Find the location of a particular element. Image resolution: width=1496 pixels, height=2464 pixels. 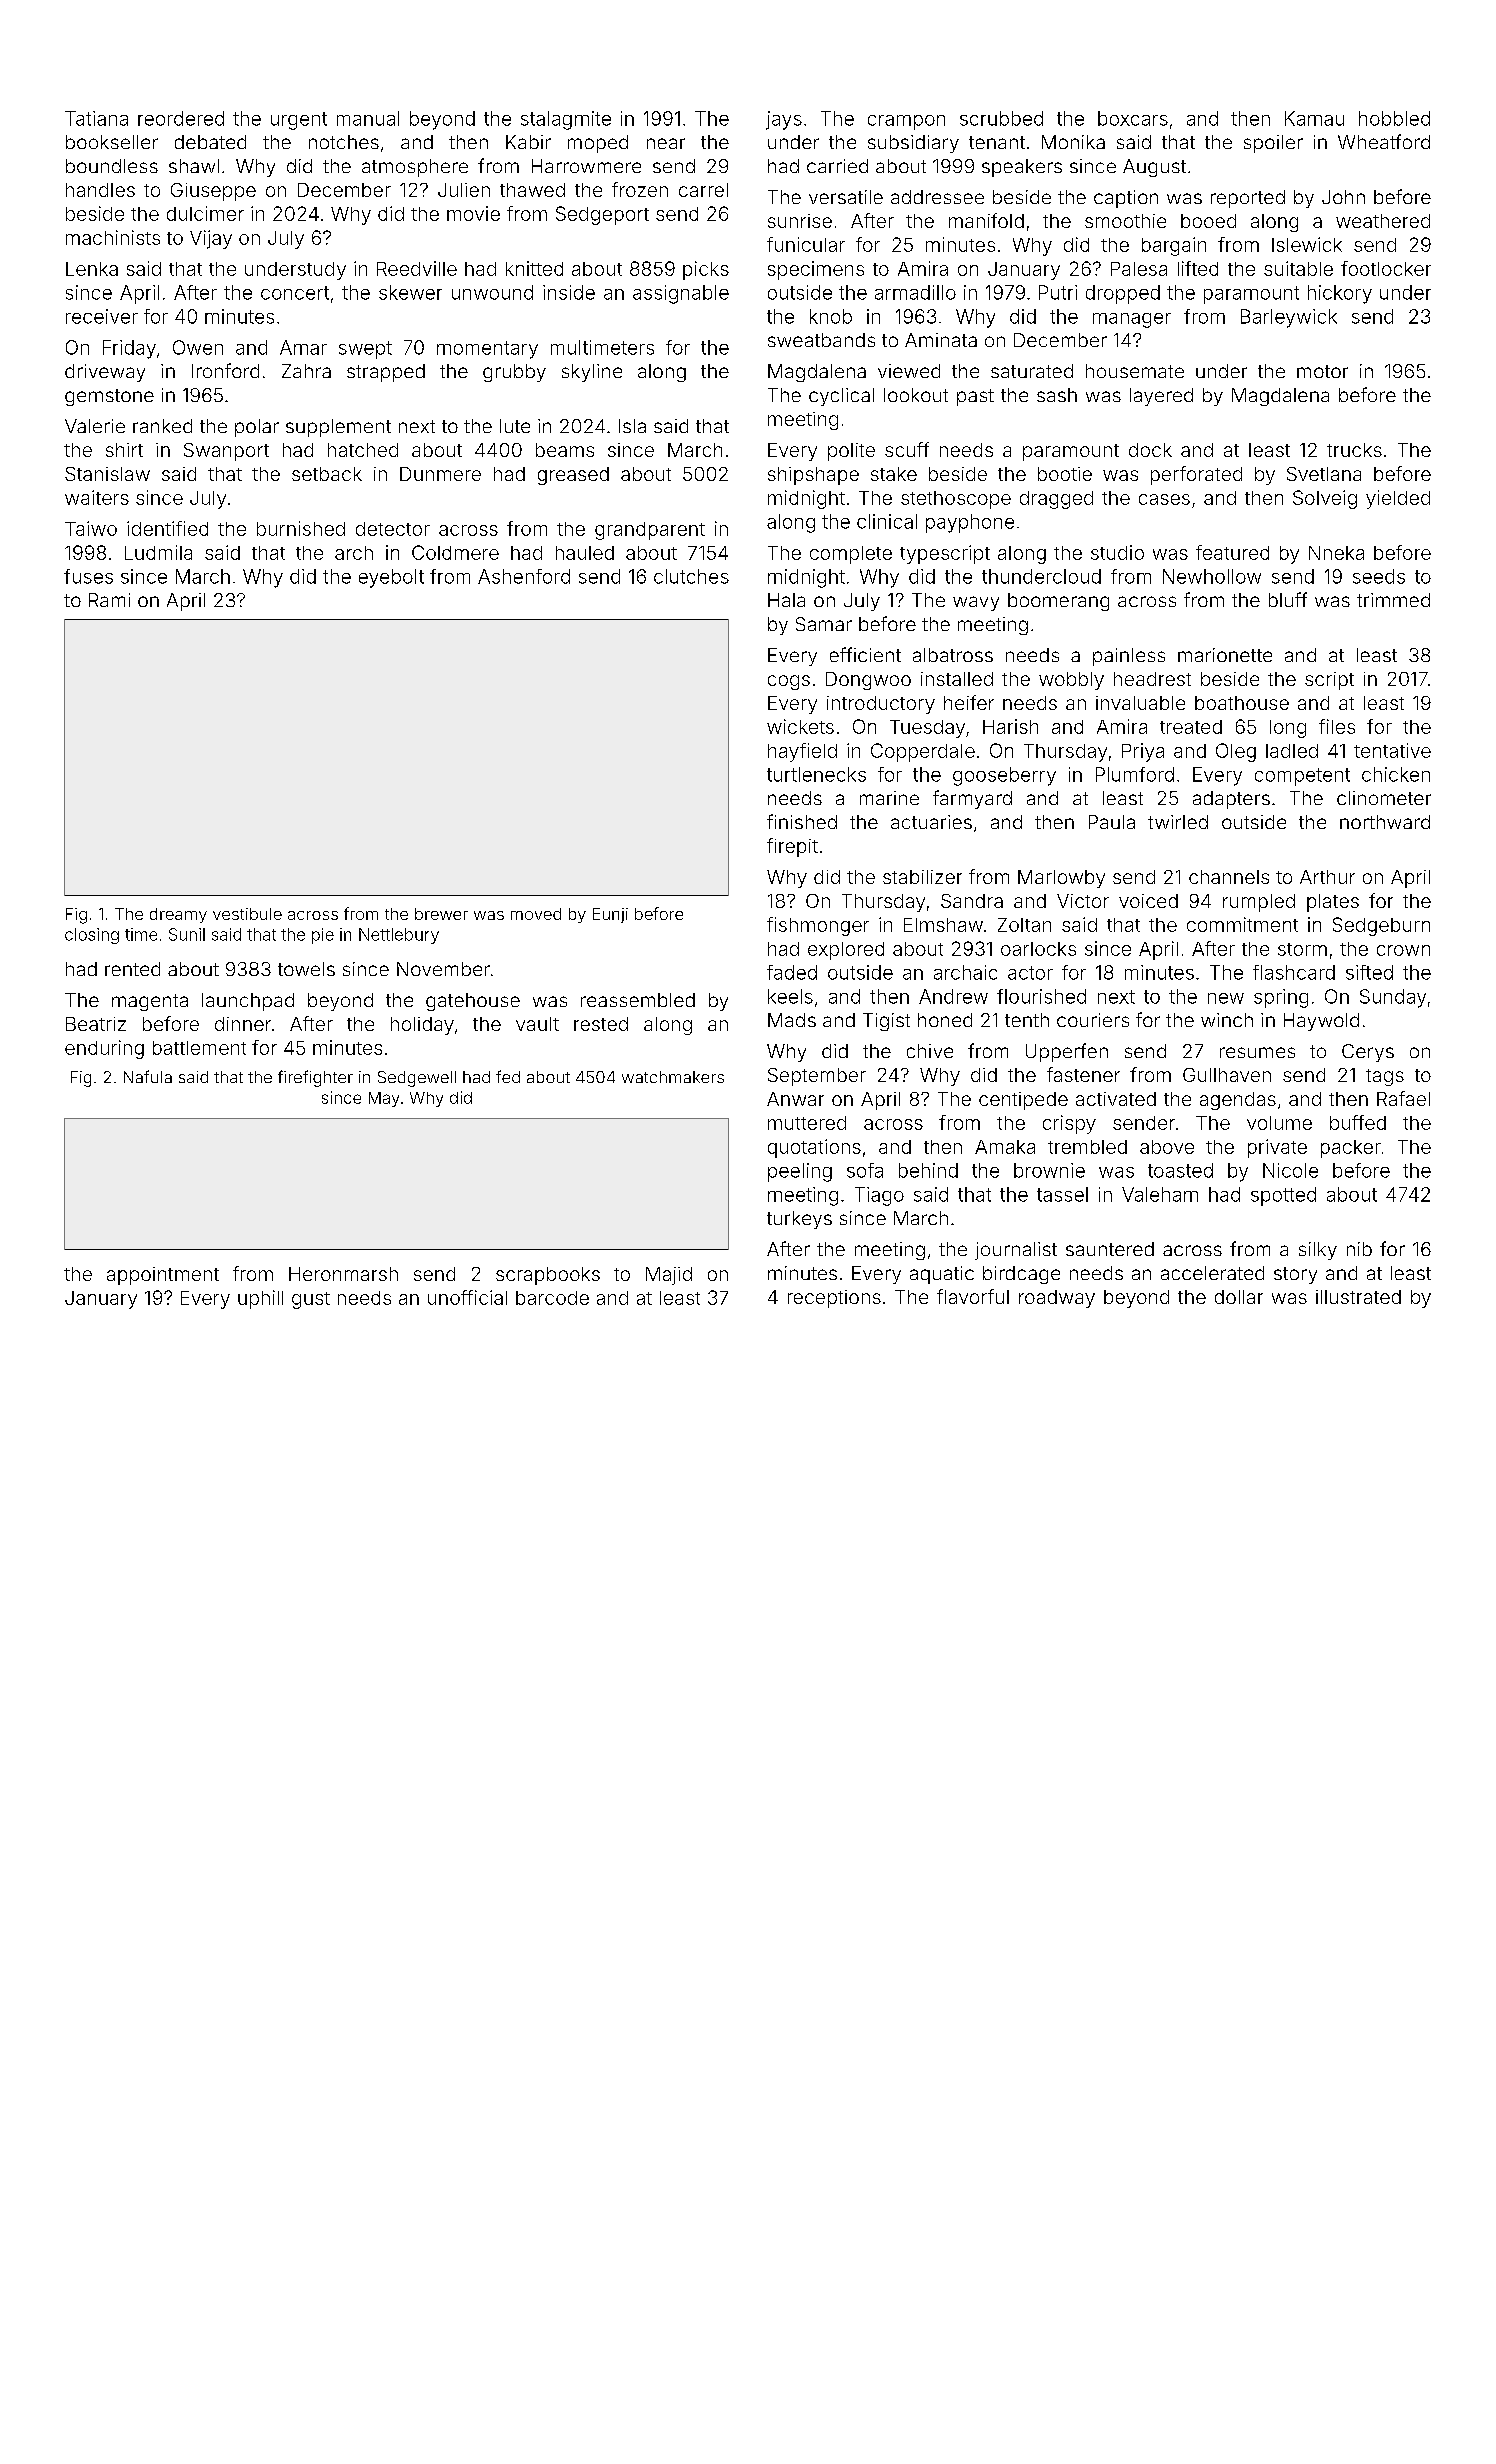

jays is located at coordinates (784, 120).
